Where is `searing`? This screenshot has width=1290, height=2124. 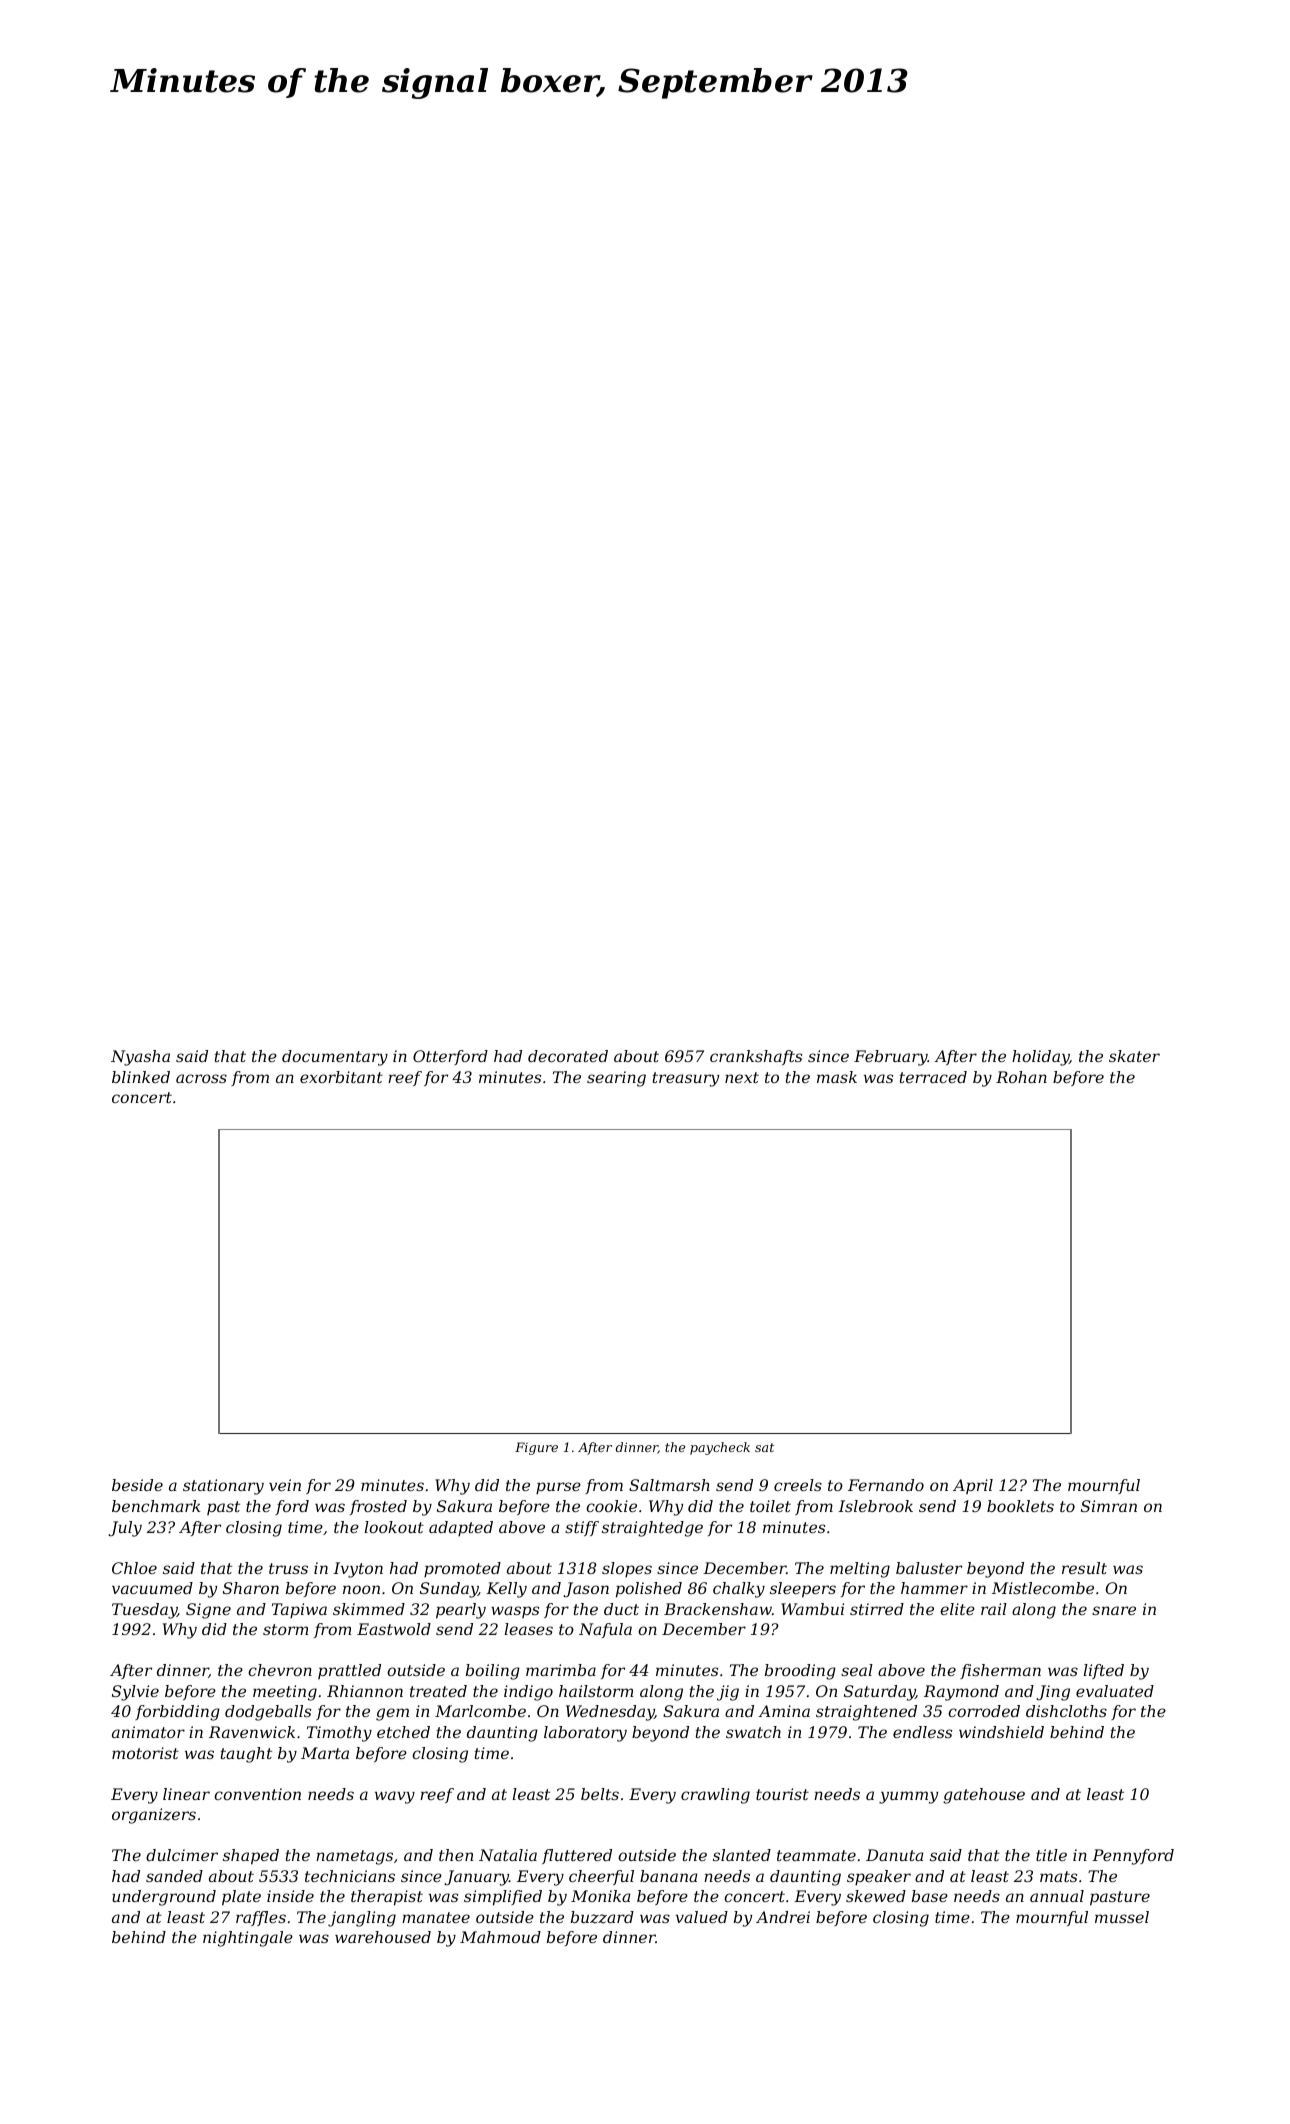 searing is located at coordinates (616, 1079).
